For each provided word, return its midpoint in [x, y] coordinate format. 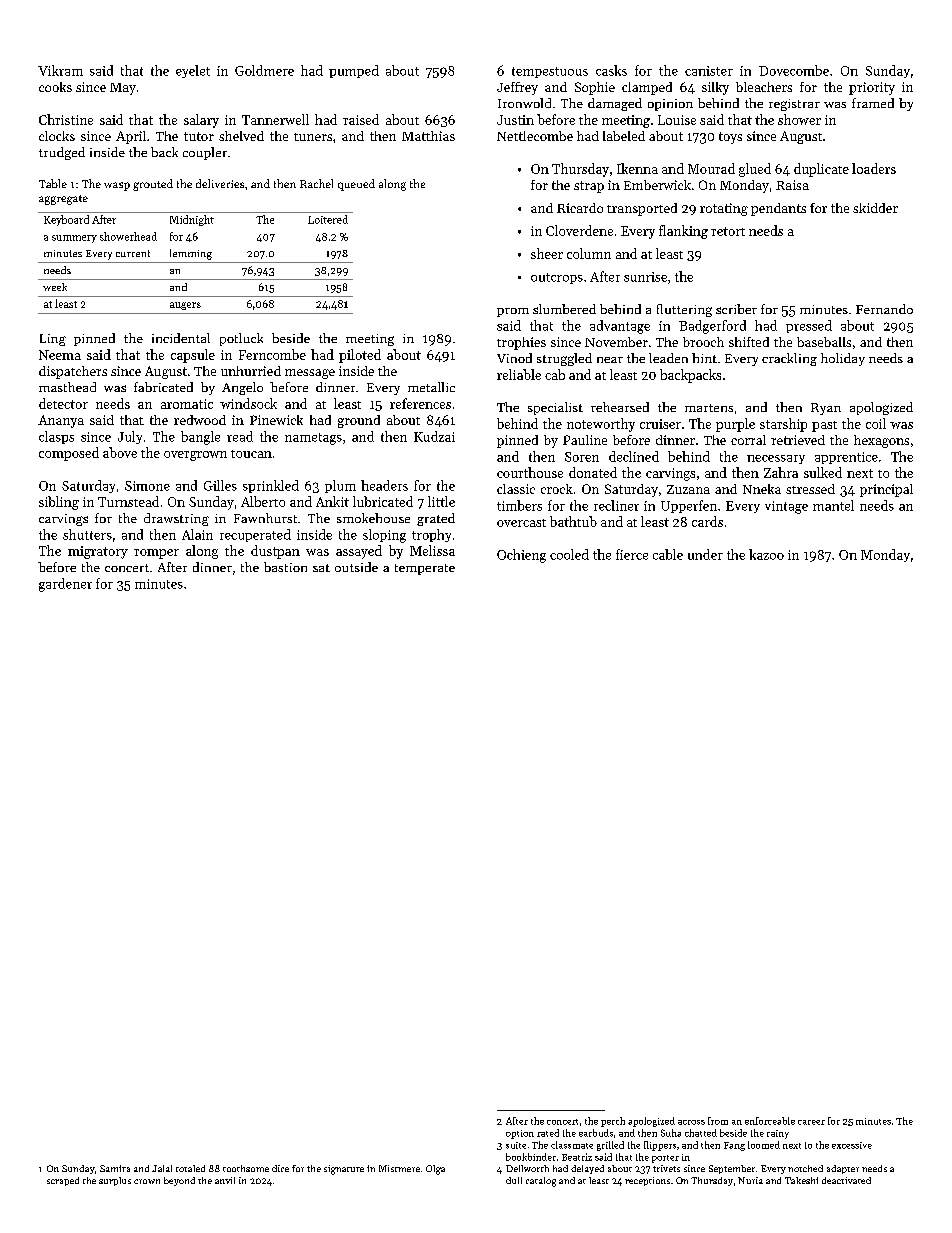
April [131, 137]
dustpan [275, 552]
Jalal [162, 1168]
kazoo [766, 554]
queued [356, 185]
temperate [425, 569]
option [520, 1134]
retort [728, 231]
